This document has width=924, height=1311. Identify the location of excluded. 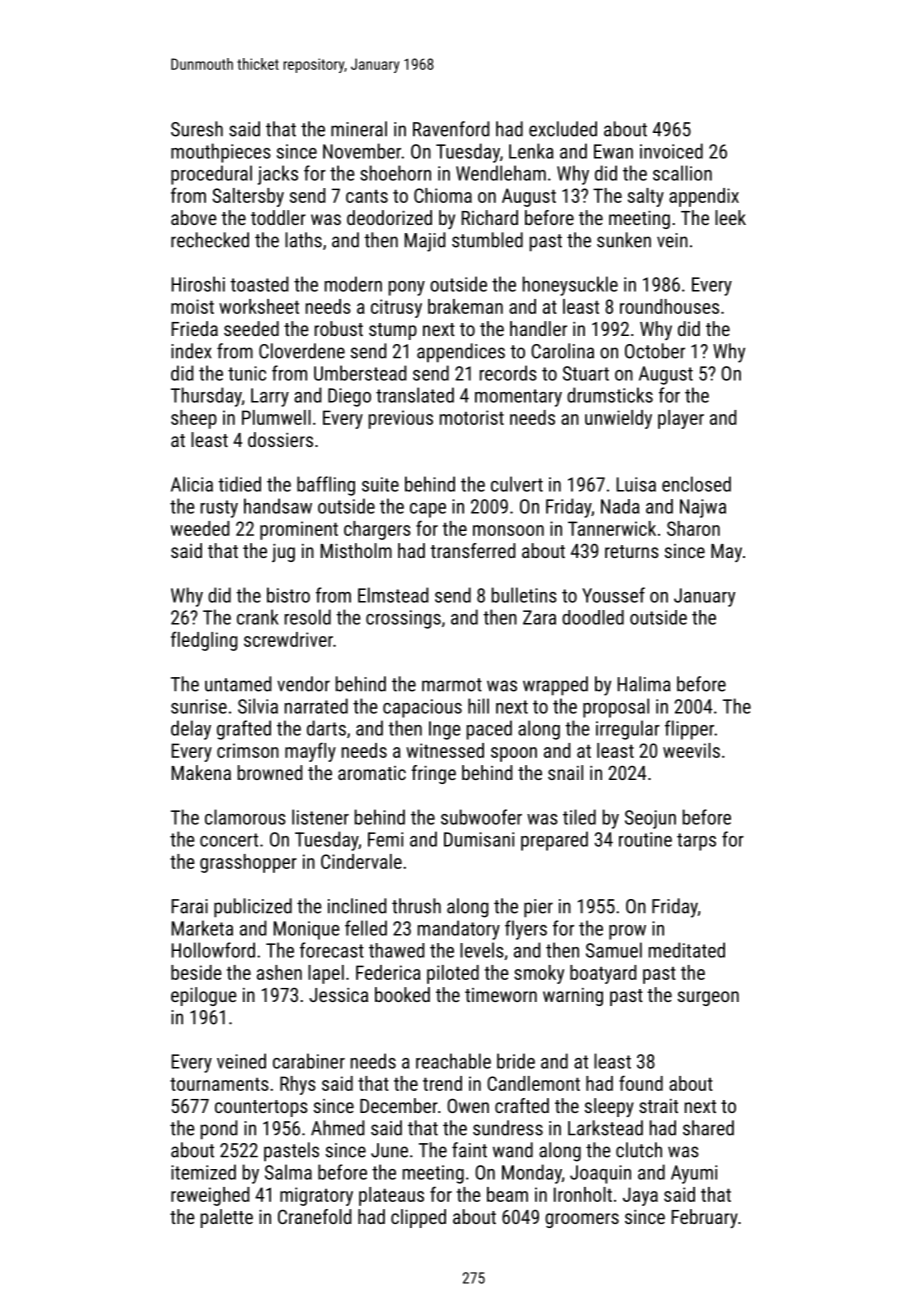
(563, 129).
